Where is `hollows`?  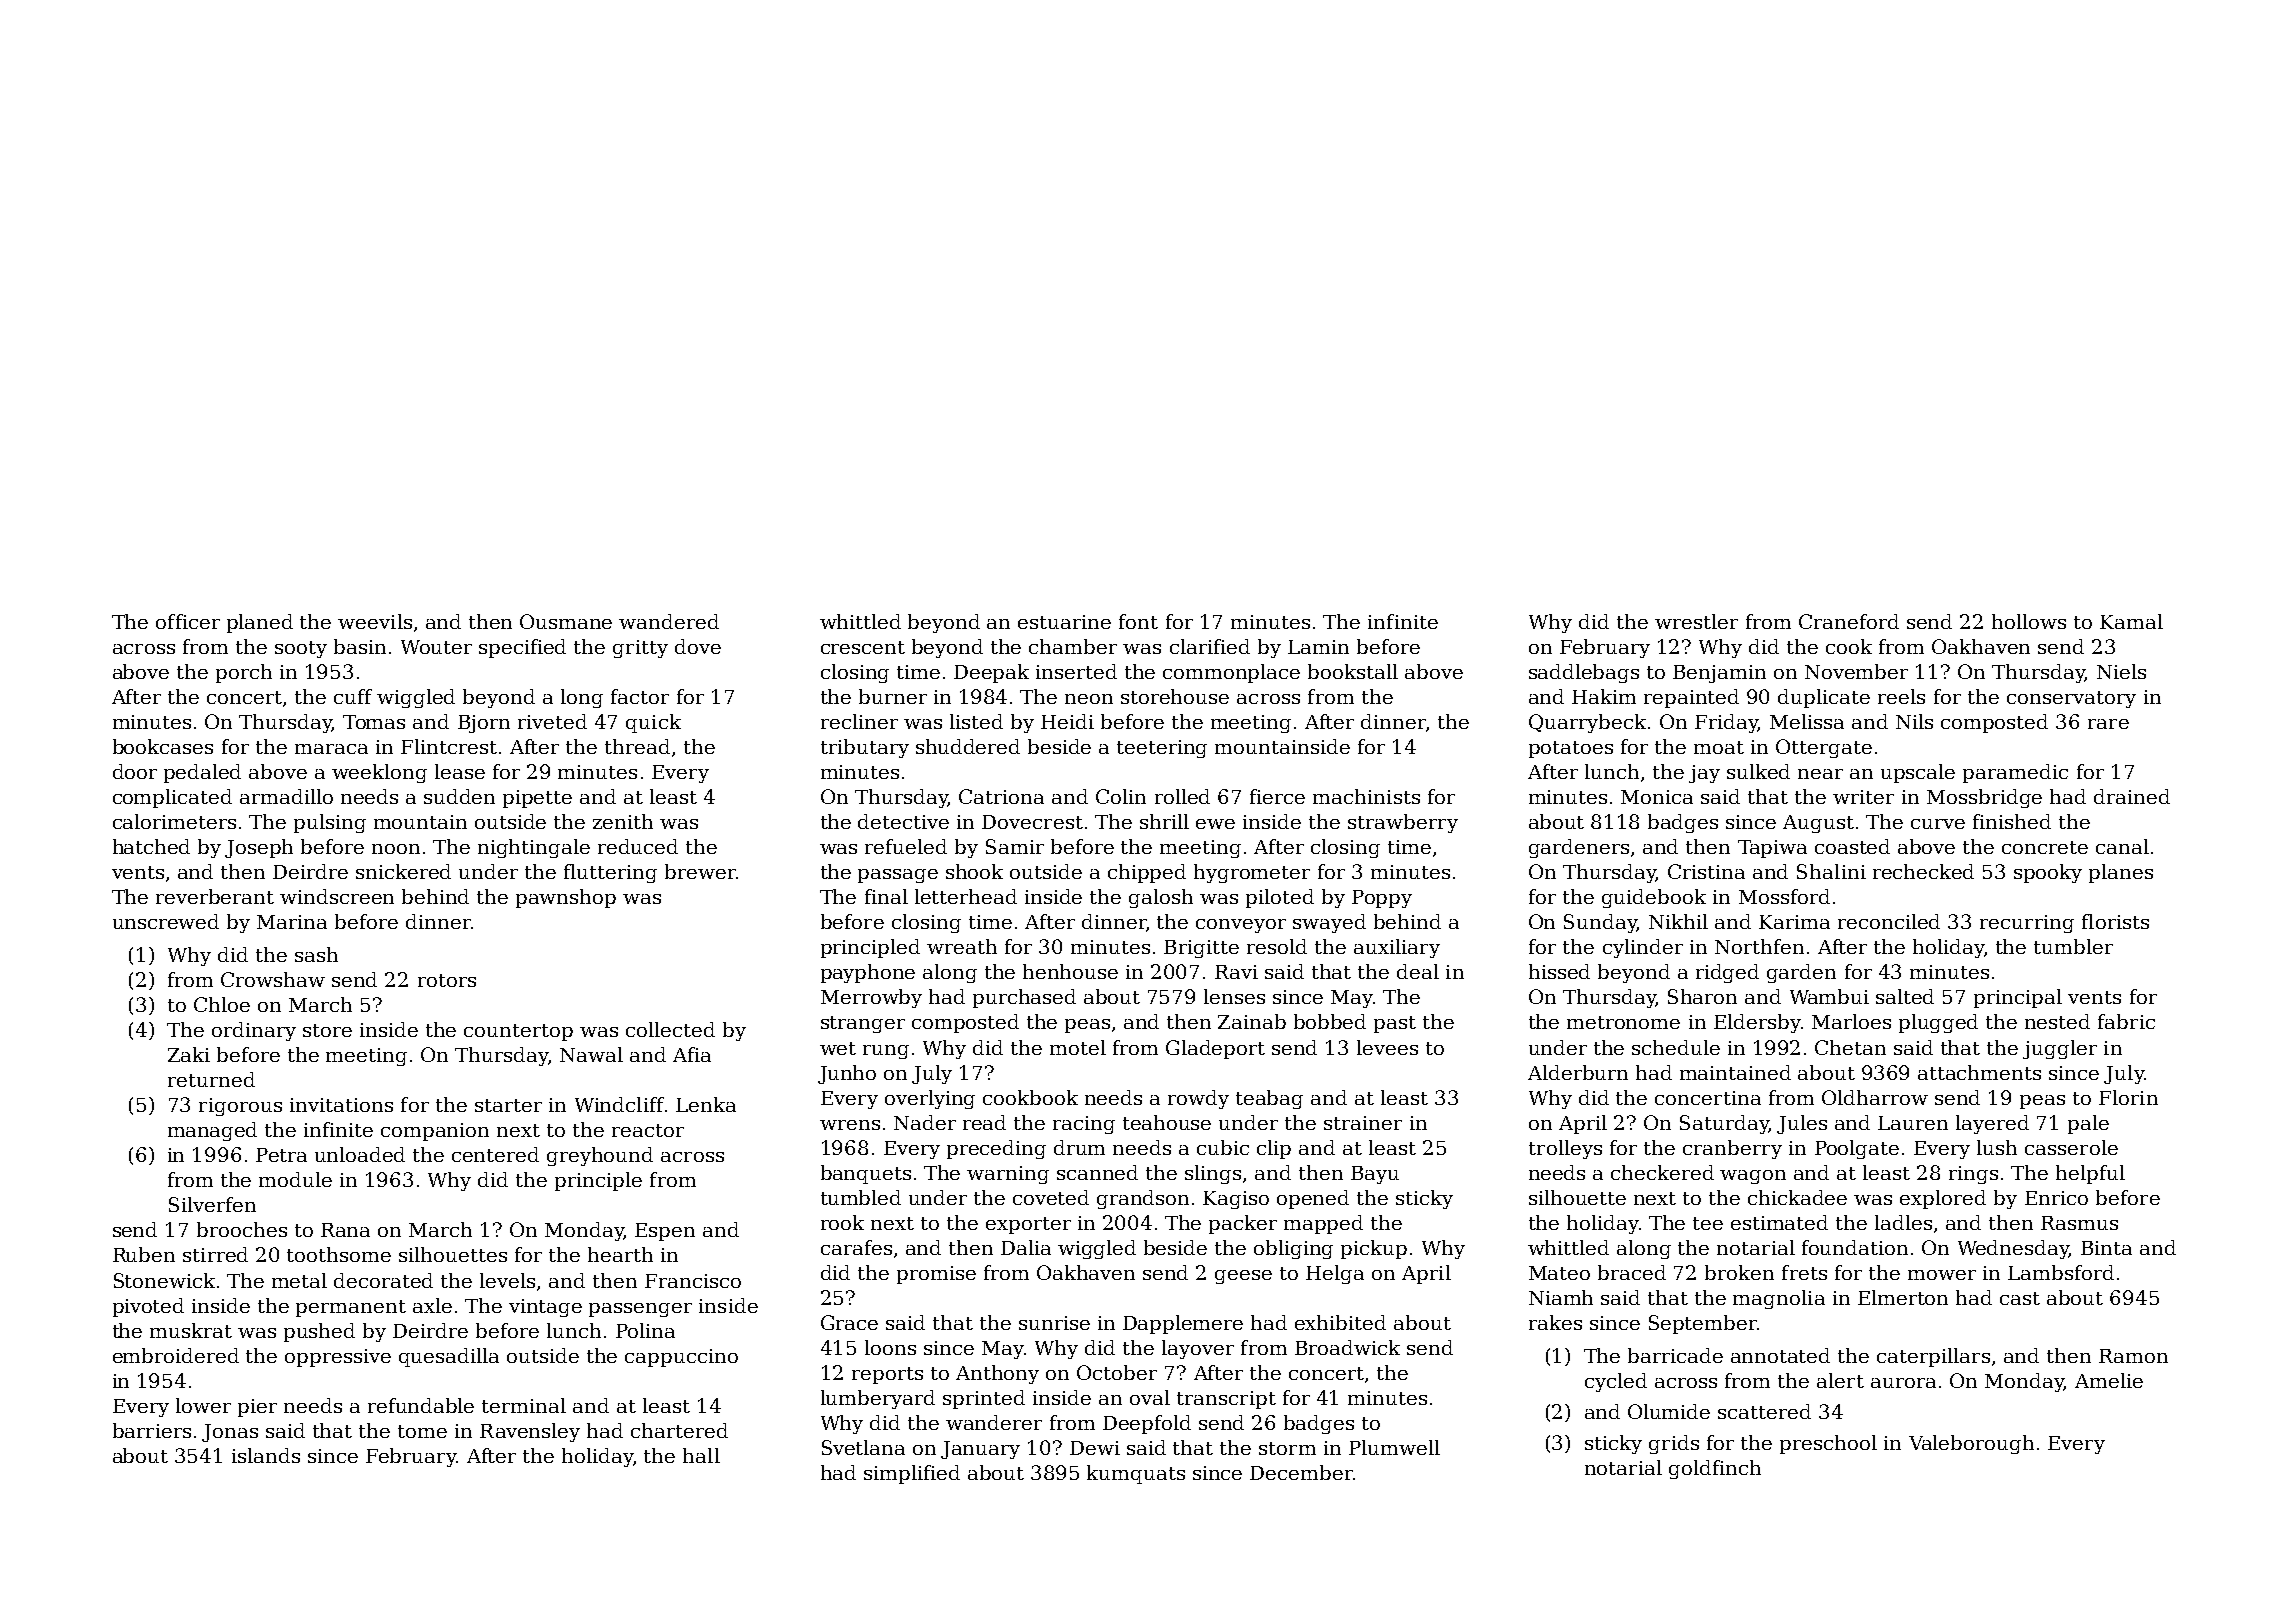 hollows is located at coordinates (2029, 621).
